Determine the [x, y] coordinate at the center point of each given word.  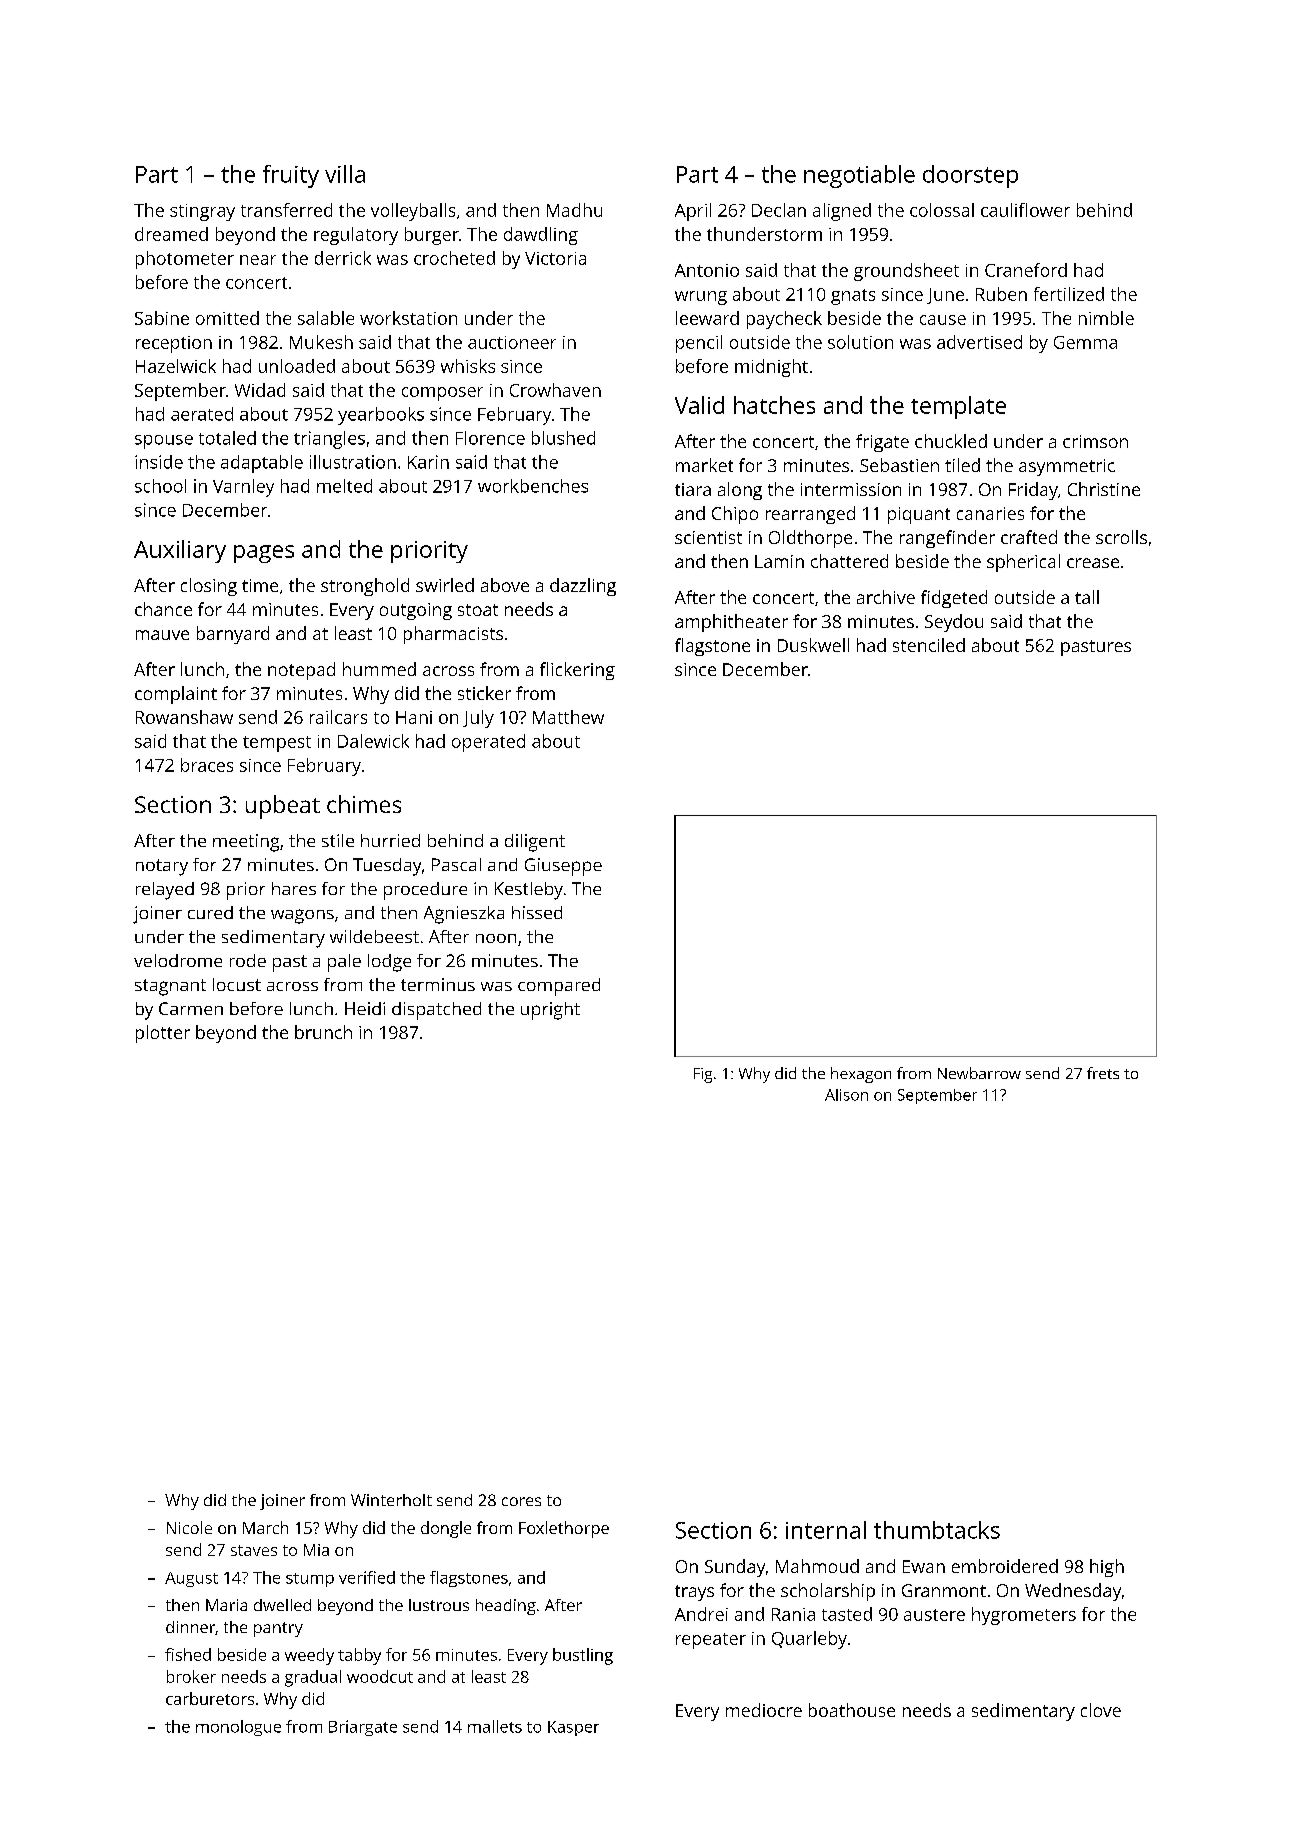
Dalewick [373, 741]
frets [1103, 1073]
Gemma [1085, 342]
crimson [1095, 441]
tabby [359, 1656]
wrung [701, 298]
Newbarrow [979, 1073]
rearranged [810, 515]
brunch [323, 1032]
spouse [164, 442]
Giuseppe [563, 867]
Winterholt [391, 1500]
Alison [846, 1095]
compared [559, 987]
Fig [703, 1075]
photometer [185, 260]
